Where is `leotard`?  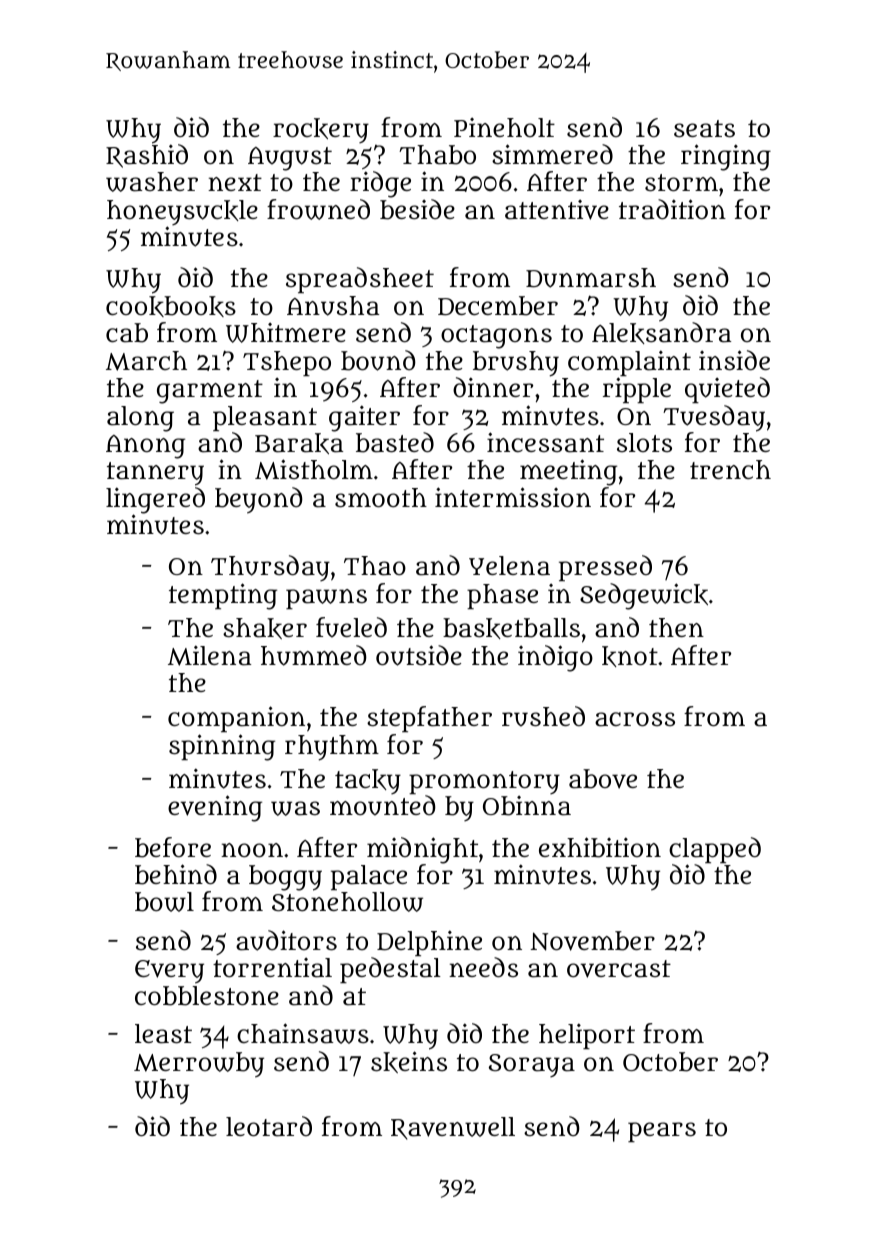
leotard is located at coordinates (269, 1126).
